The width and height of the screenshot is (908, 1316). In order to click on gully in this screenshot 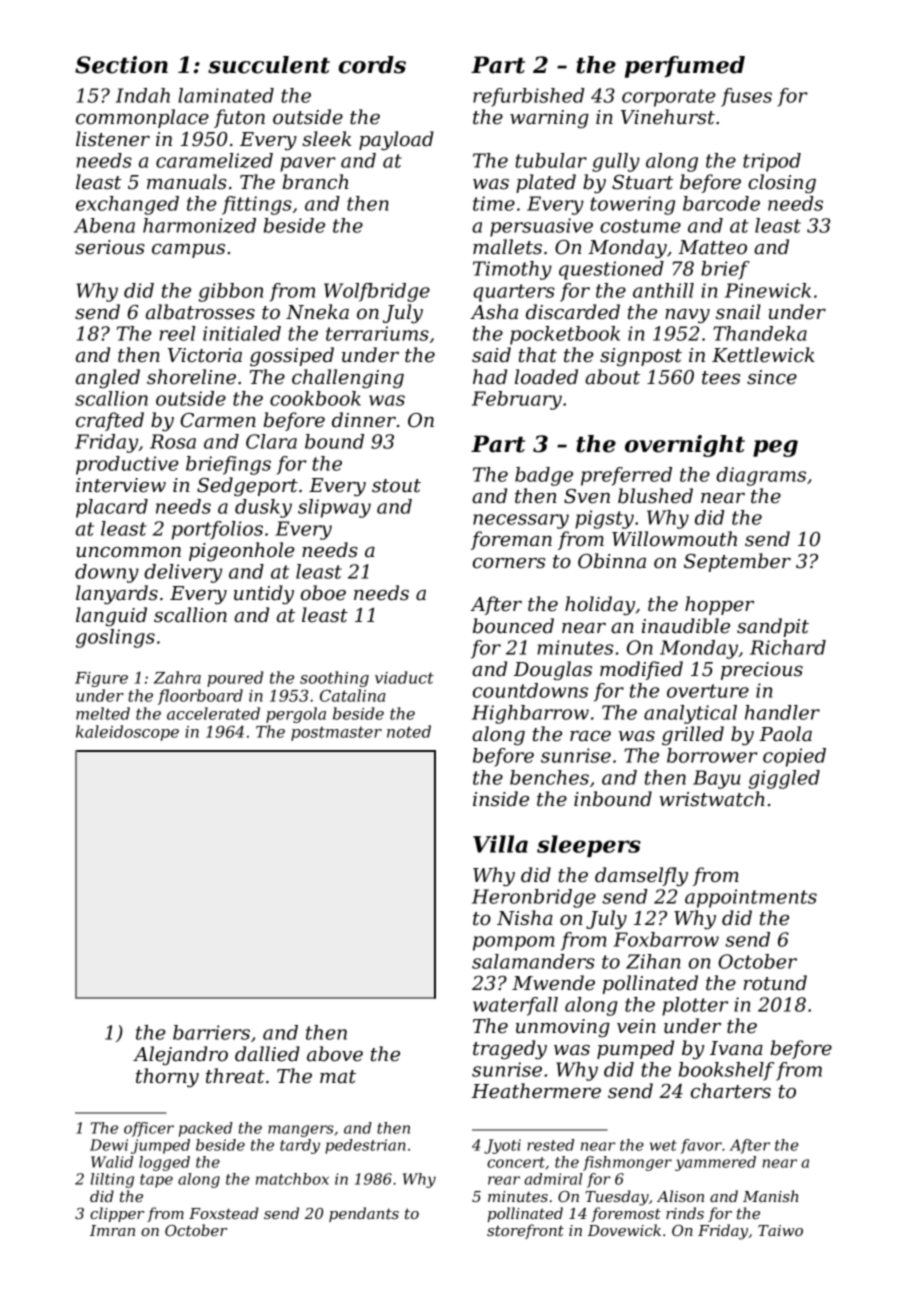, I will do `click(616, 162)`.
